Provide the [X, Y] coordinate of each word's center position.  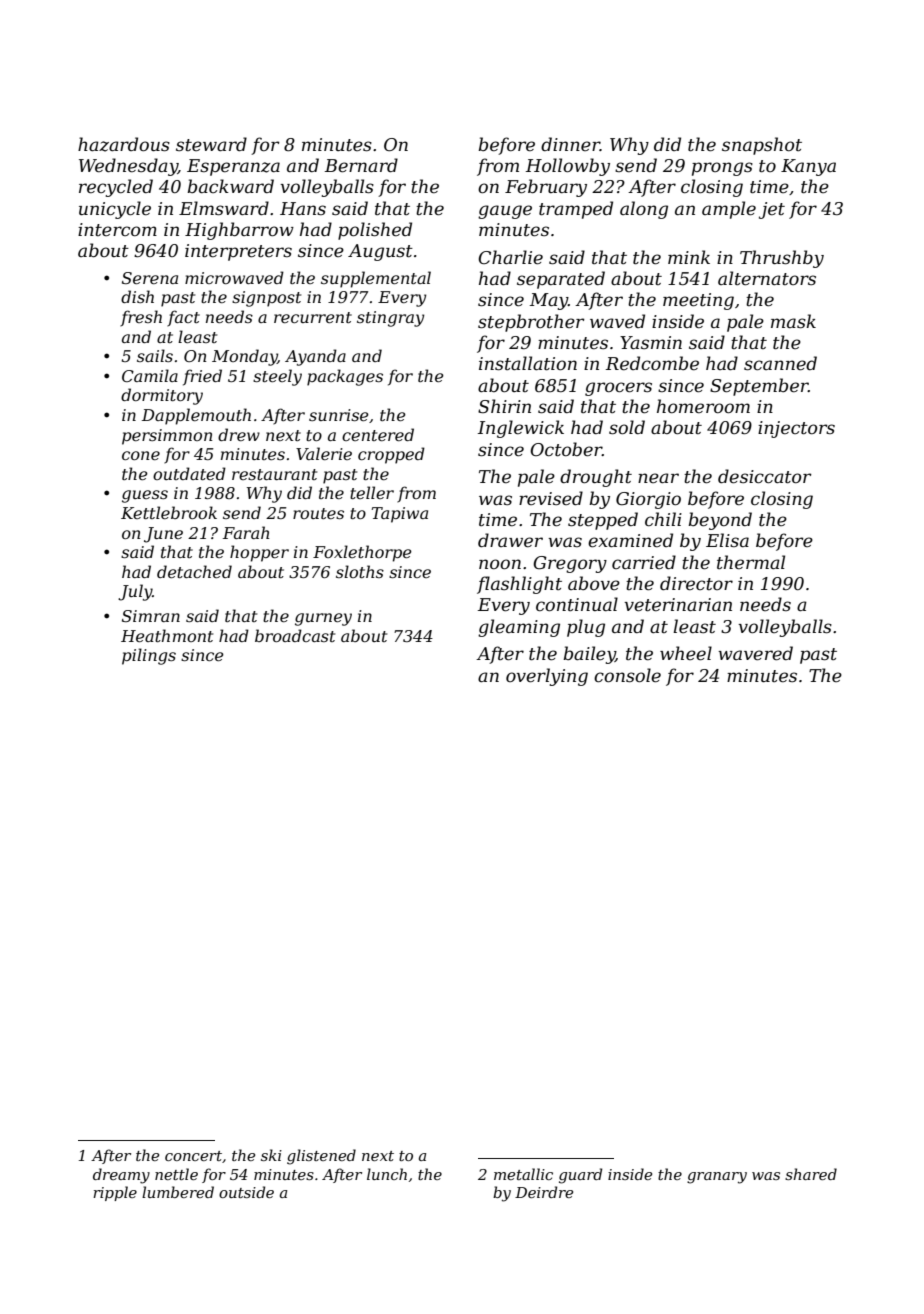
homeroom [703, 406]
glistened [321, 1157]
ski [271, 1155]
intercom [117, 229]
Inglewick [521, 429]
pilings [149, 656]
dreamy [121, 1176]
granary [717, 1178]
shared [811, 1174]
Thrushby [782, 259]
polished [375, 231]
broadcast [295, 635]
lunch [387, 1174]
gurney [323, 619]
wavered [755, 653]
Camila [150, 375]
